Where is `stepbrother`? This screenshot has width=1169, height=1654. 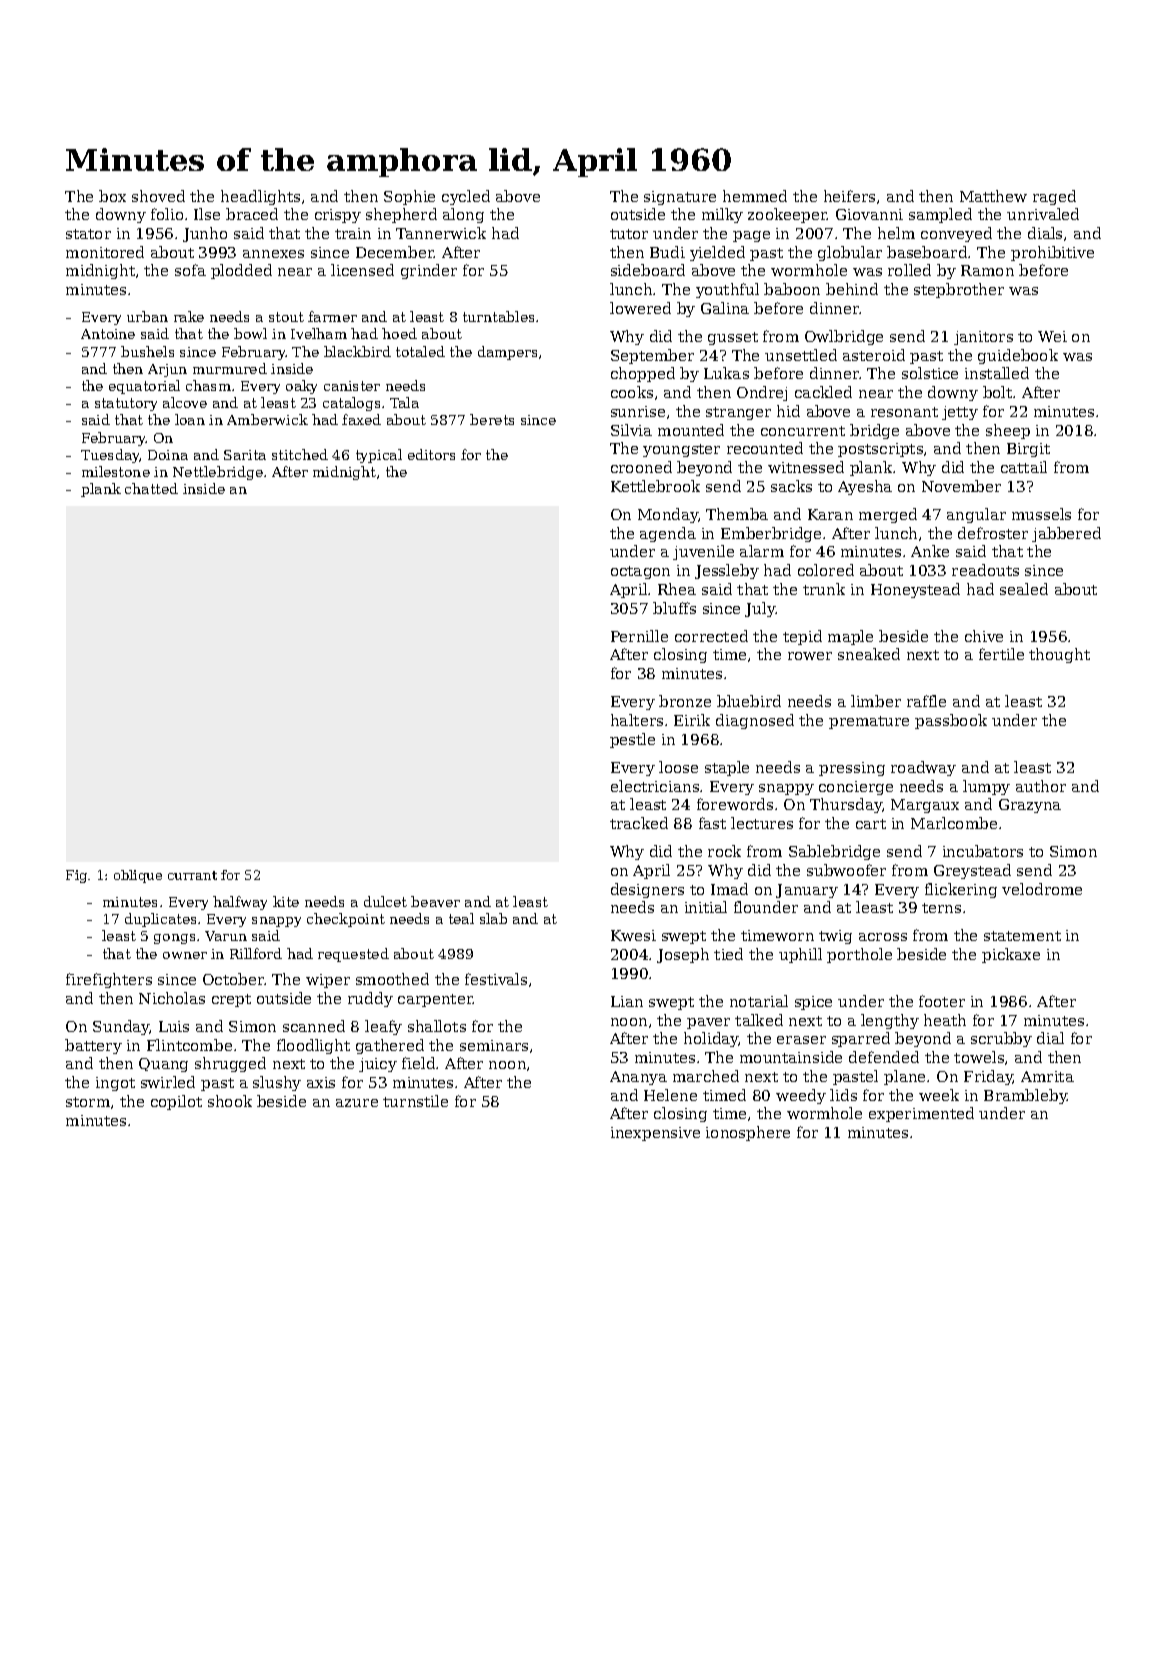 stepbrother is located at coordinates (959, 290).
